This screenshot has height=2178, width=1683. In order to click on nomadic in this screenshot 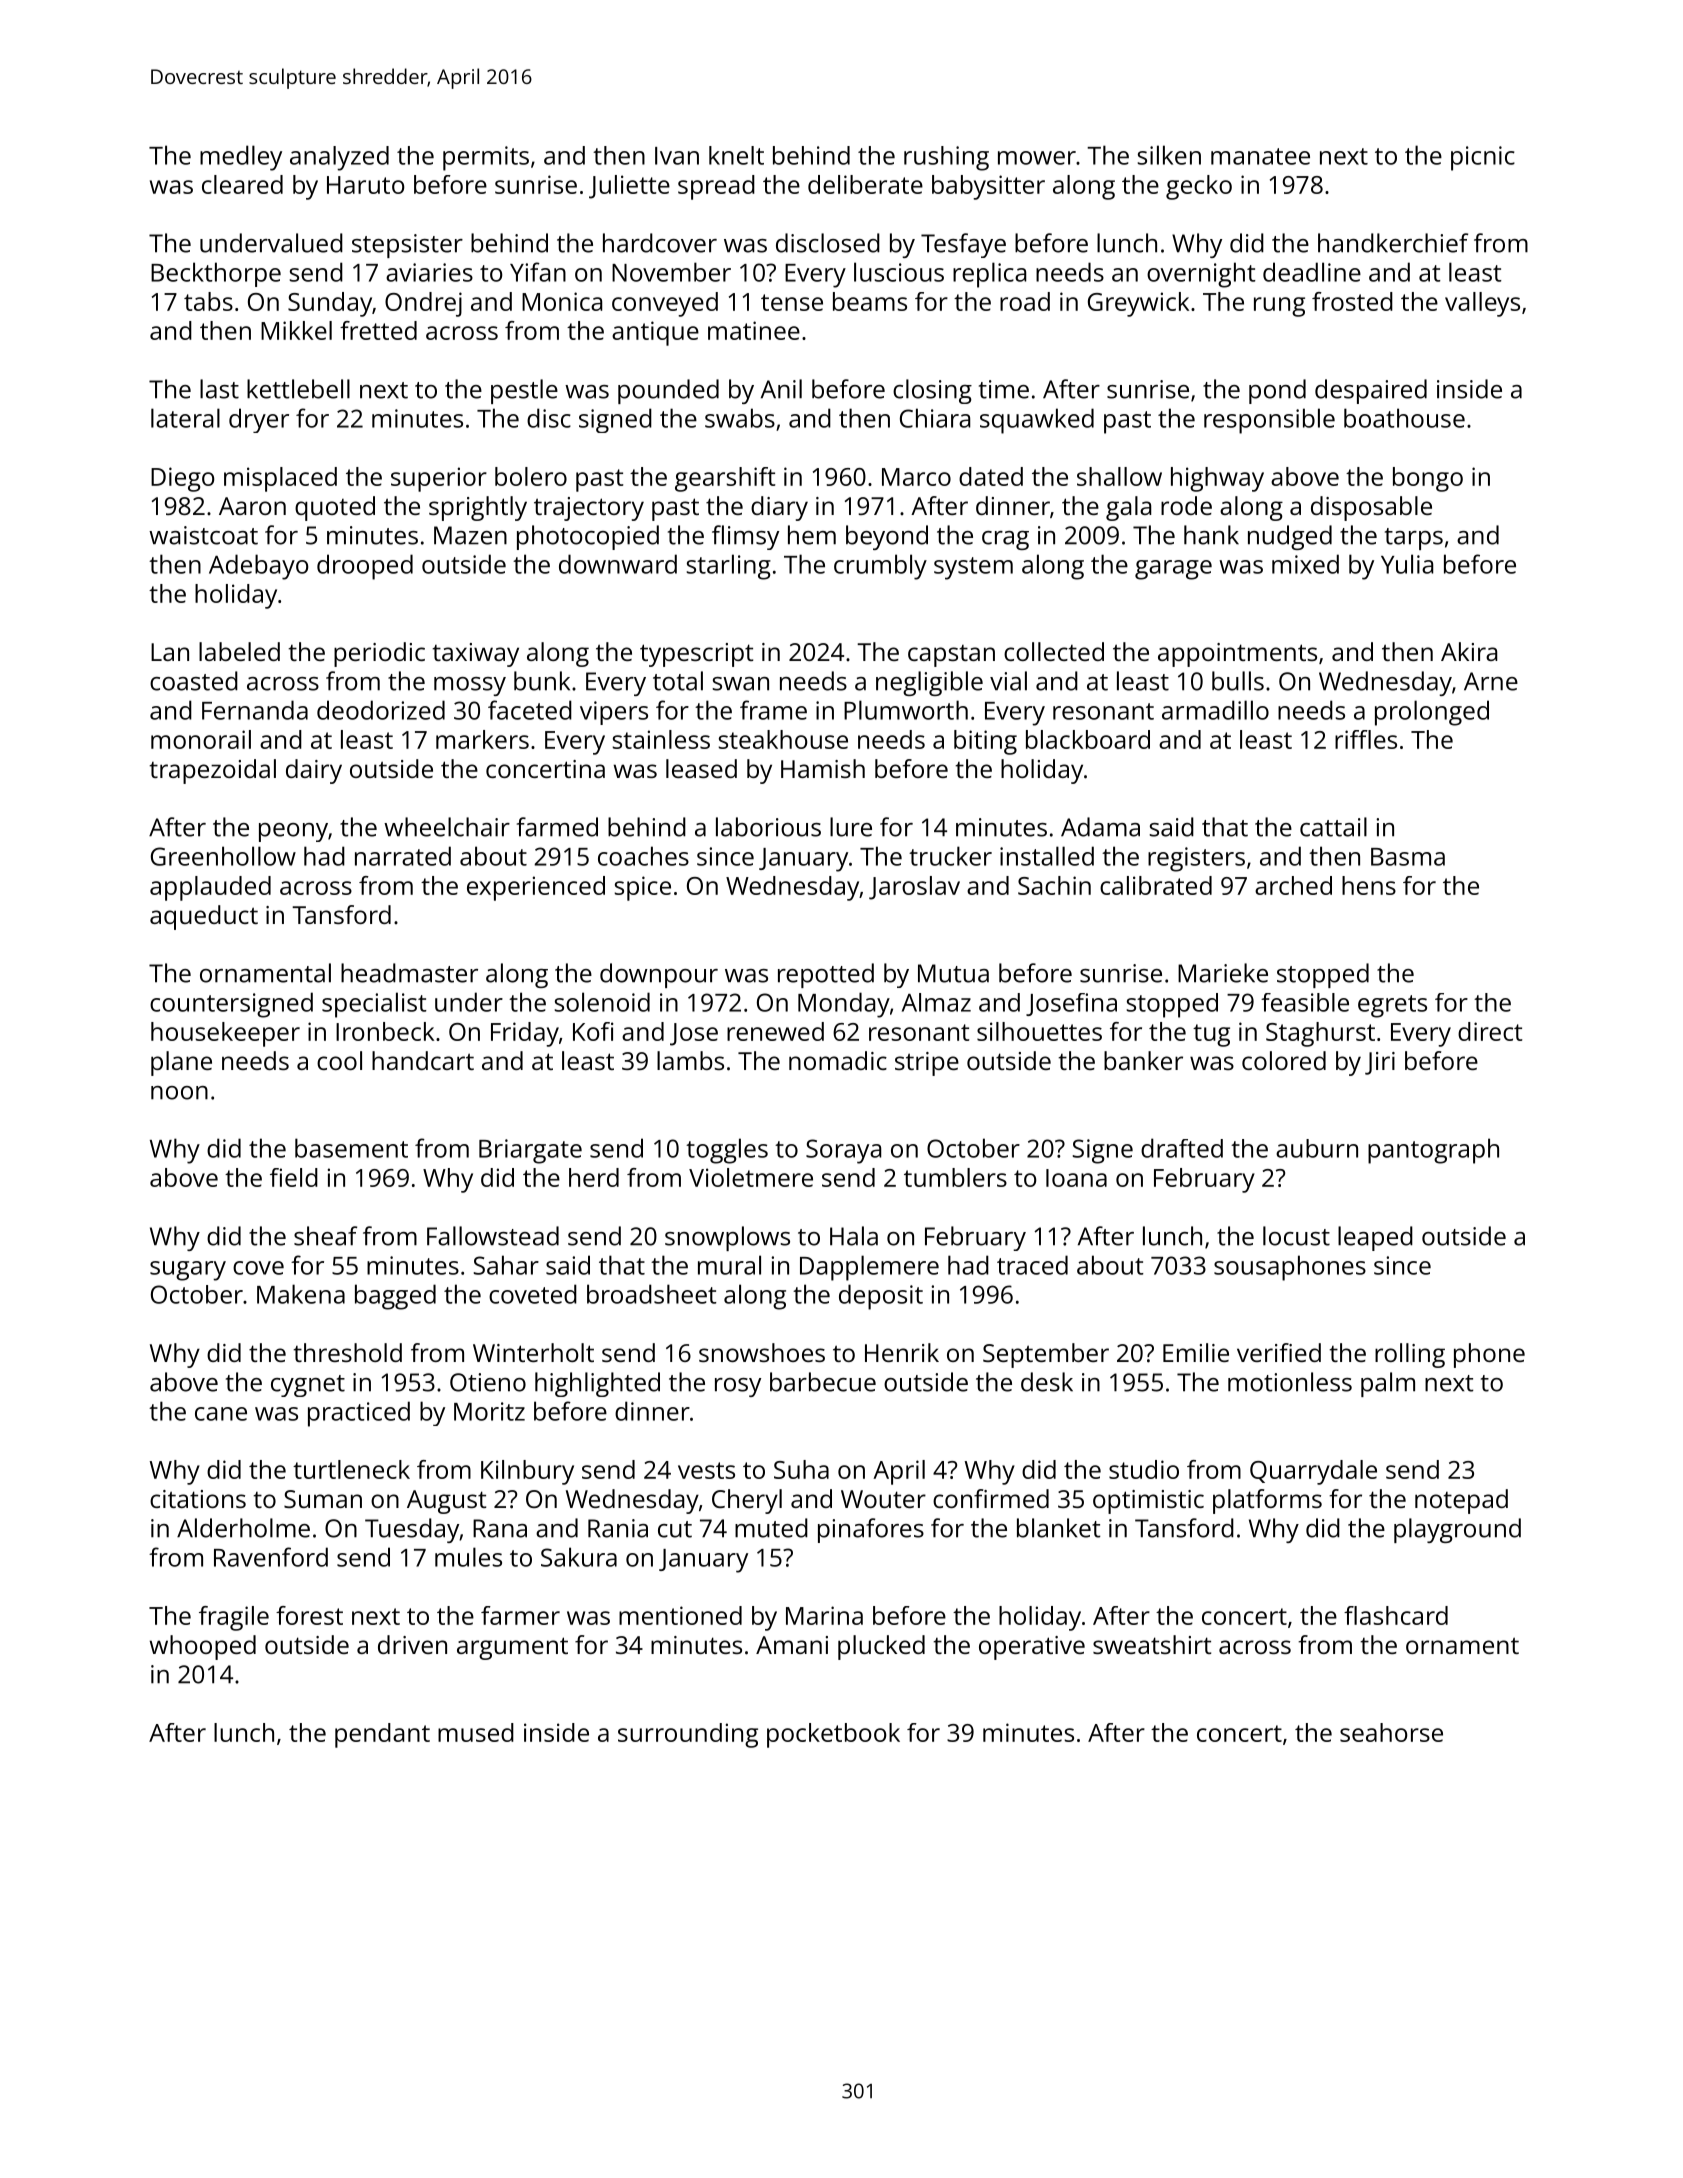, I will do `click(838, 1060)`.
